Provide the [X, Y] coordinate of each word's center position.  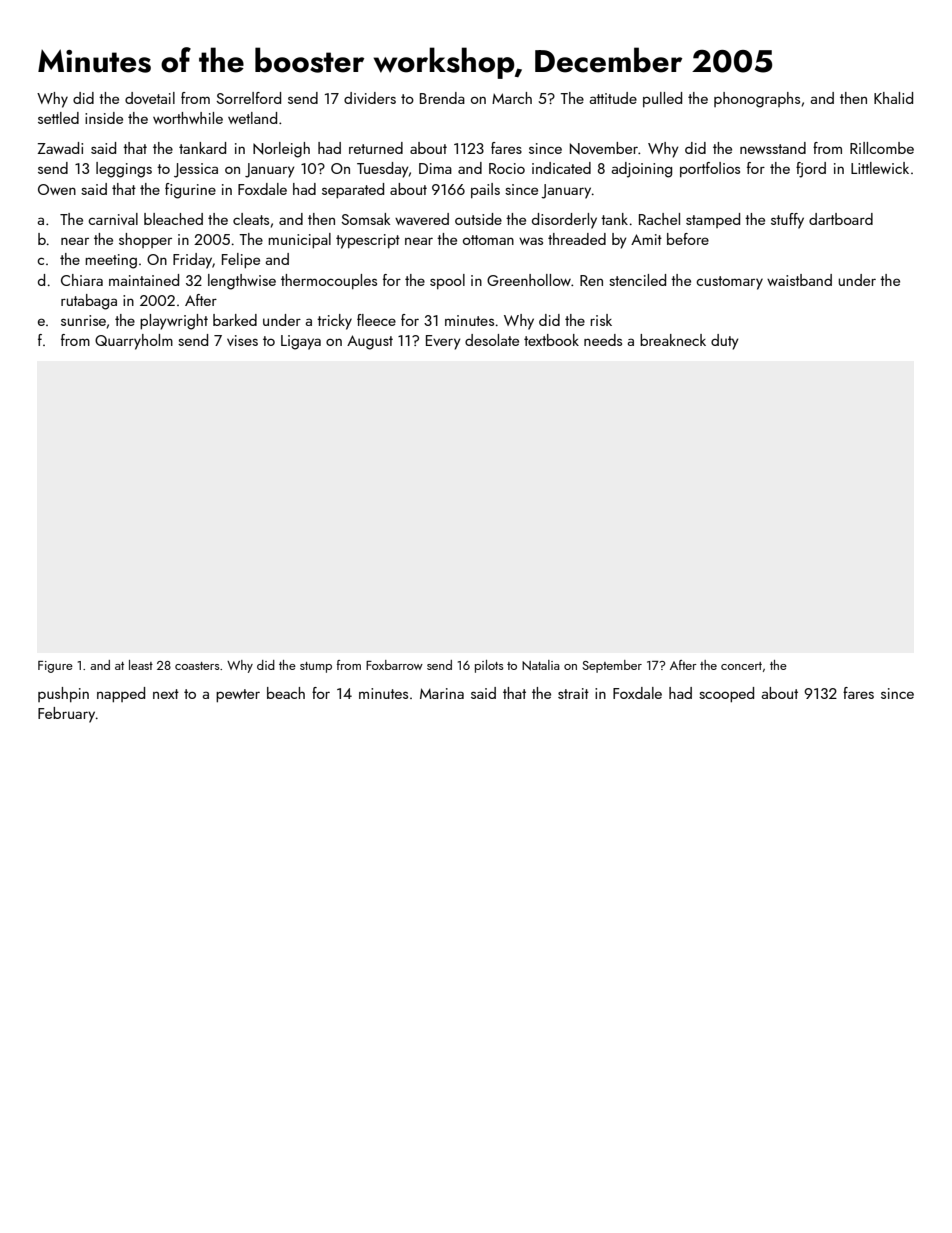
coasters [197, 666]
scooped [726, 694]
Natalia [541, 665]
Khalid [893, 98]
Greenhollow [529, 280]
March [512, 98]
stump [316, 667]
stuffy [787, 221]
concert [741, 666]
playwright [174, 322]
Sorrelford [248, 98]
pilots [489, 666]
